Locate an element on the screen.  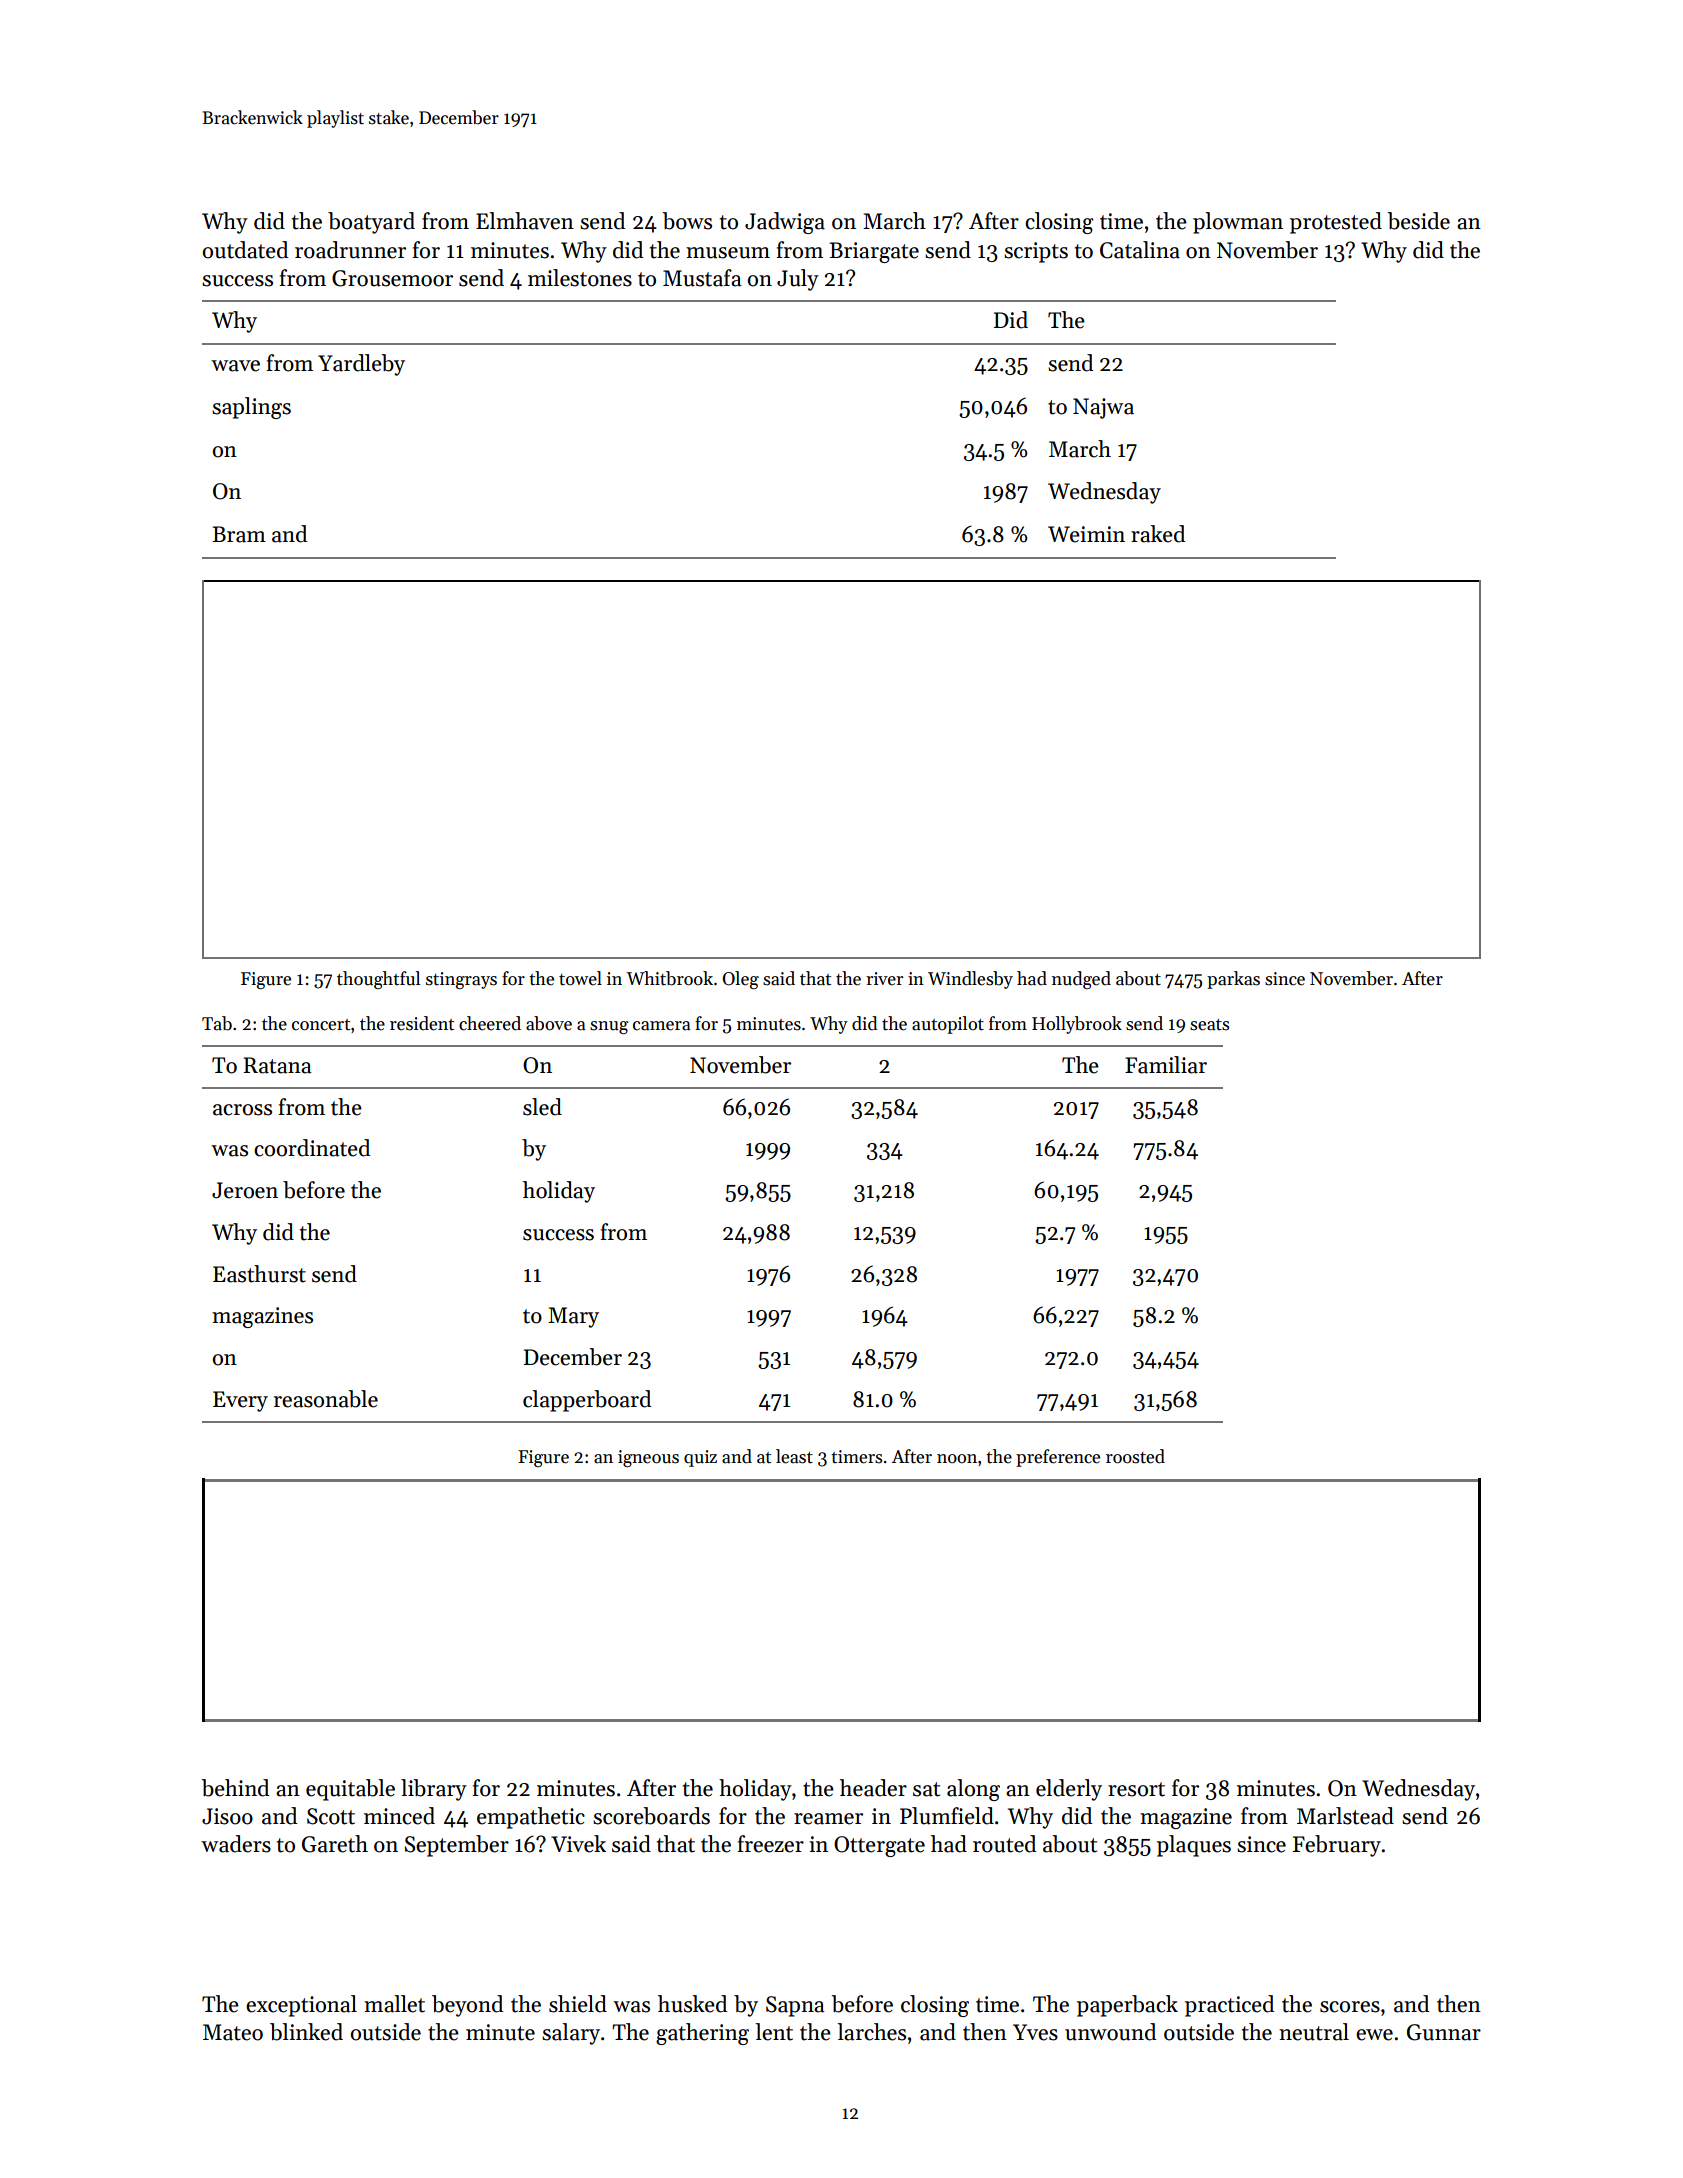
Najwa is located at coordinates (1103, 408).
